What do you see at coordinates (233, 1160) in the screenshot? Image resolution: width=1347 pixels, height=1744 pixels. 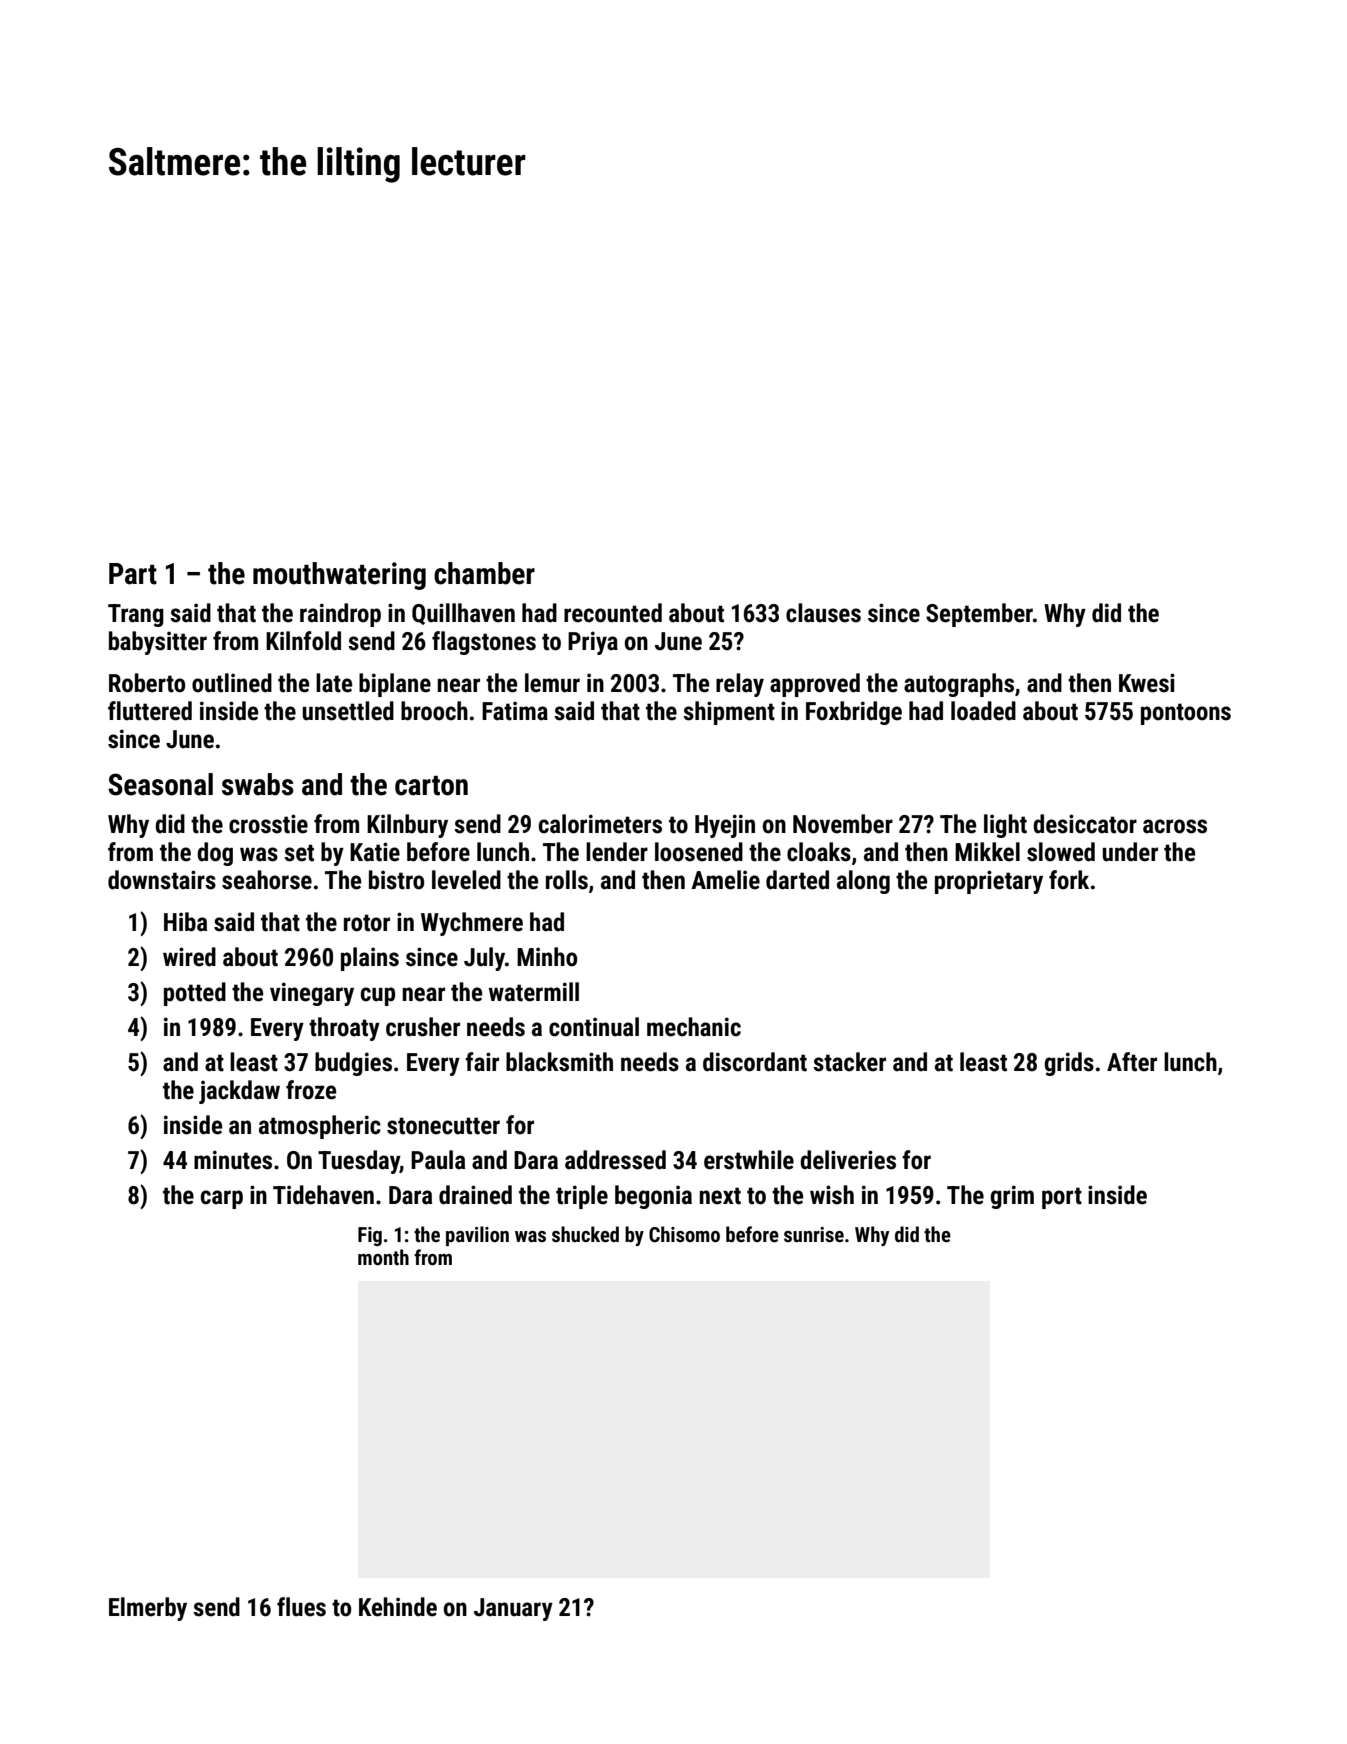 I see `minutes` at bounding box center [233, 1160].
